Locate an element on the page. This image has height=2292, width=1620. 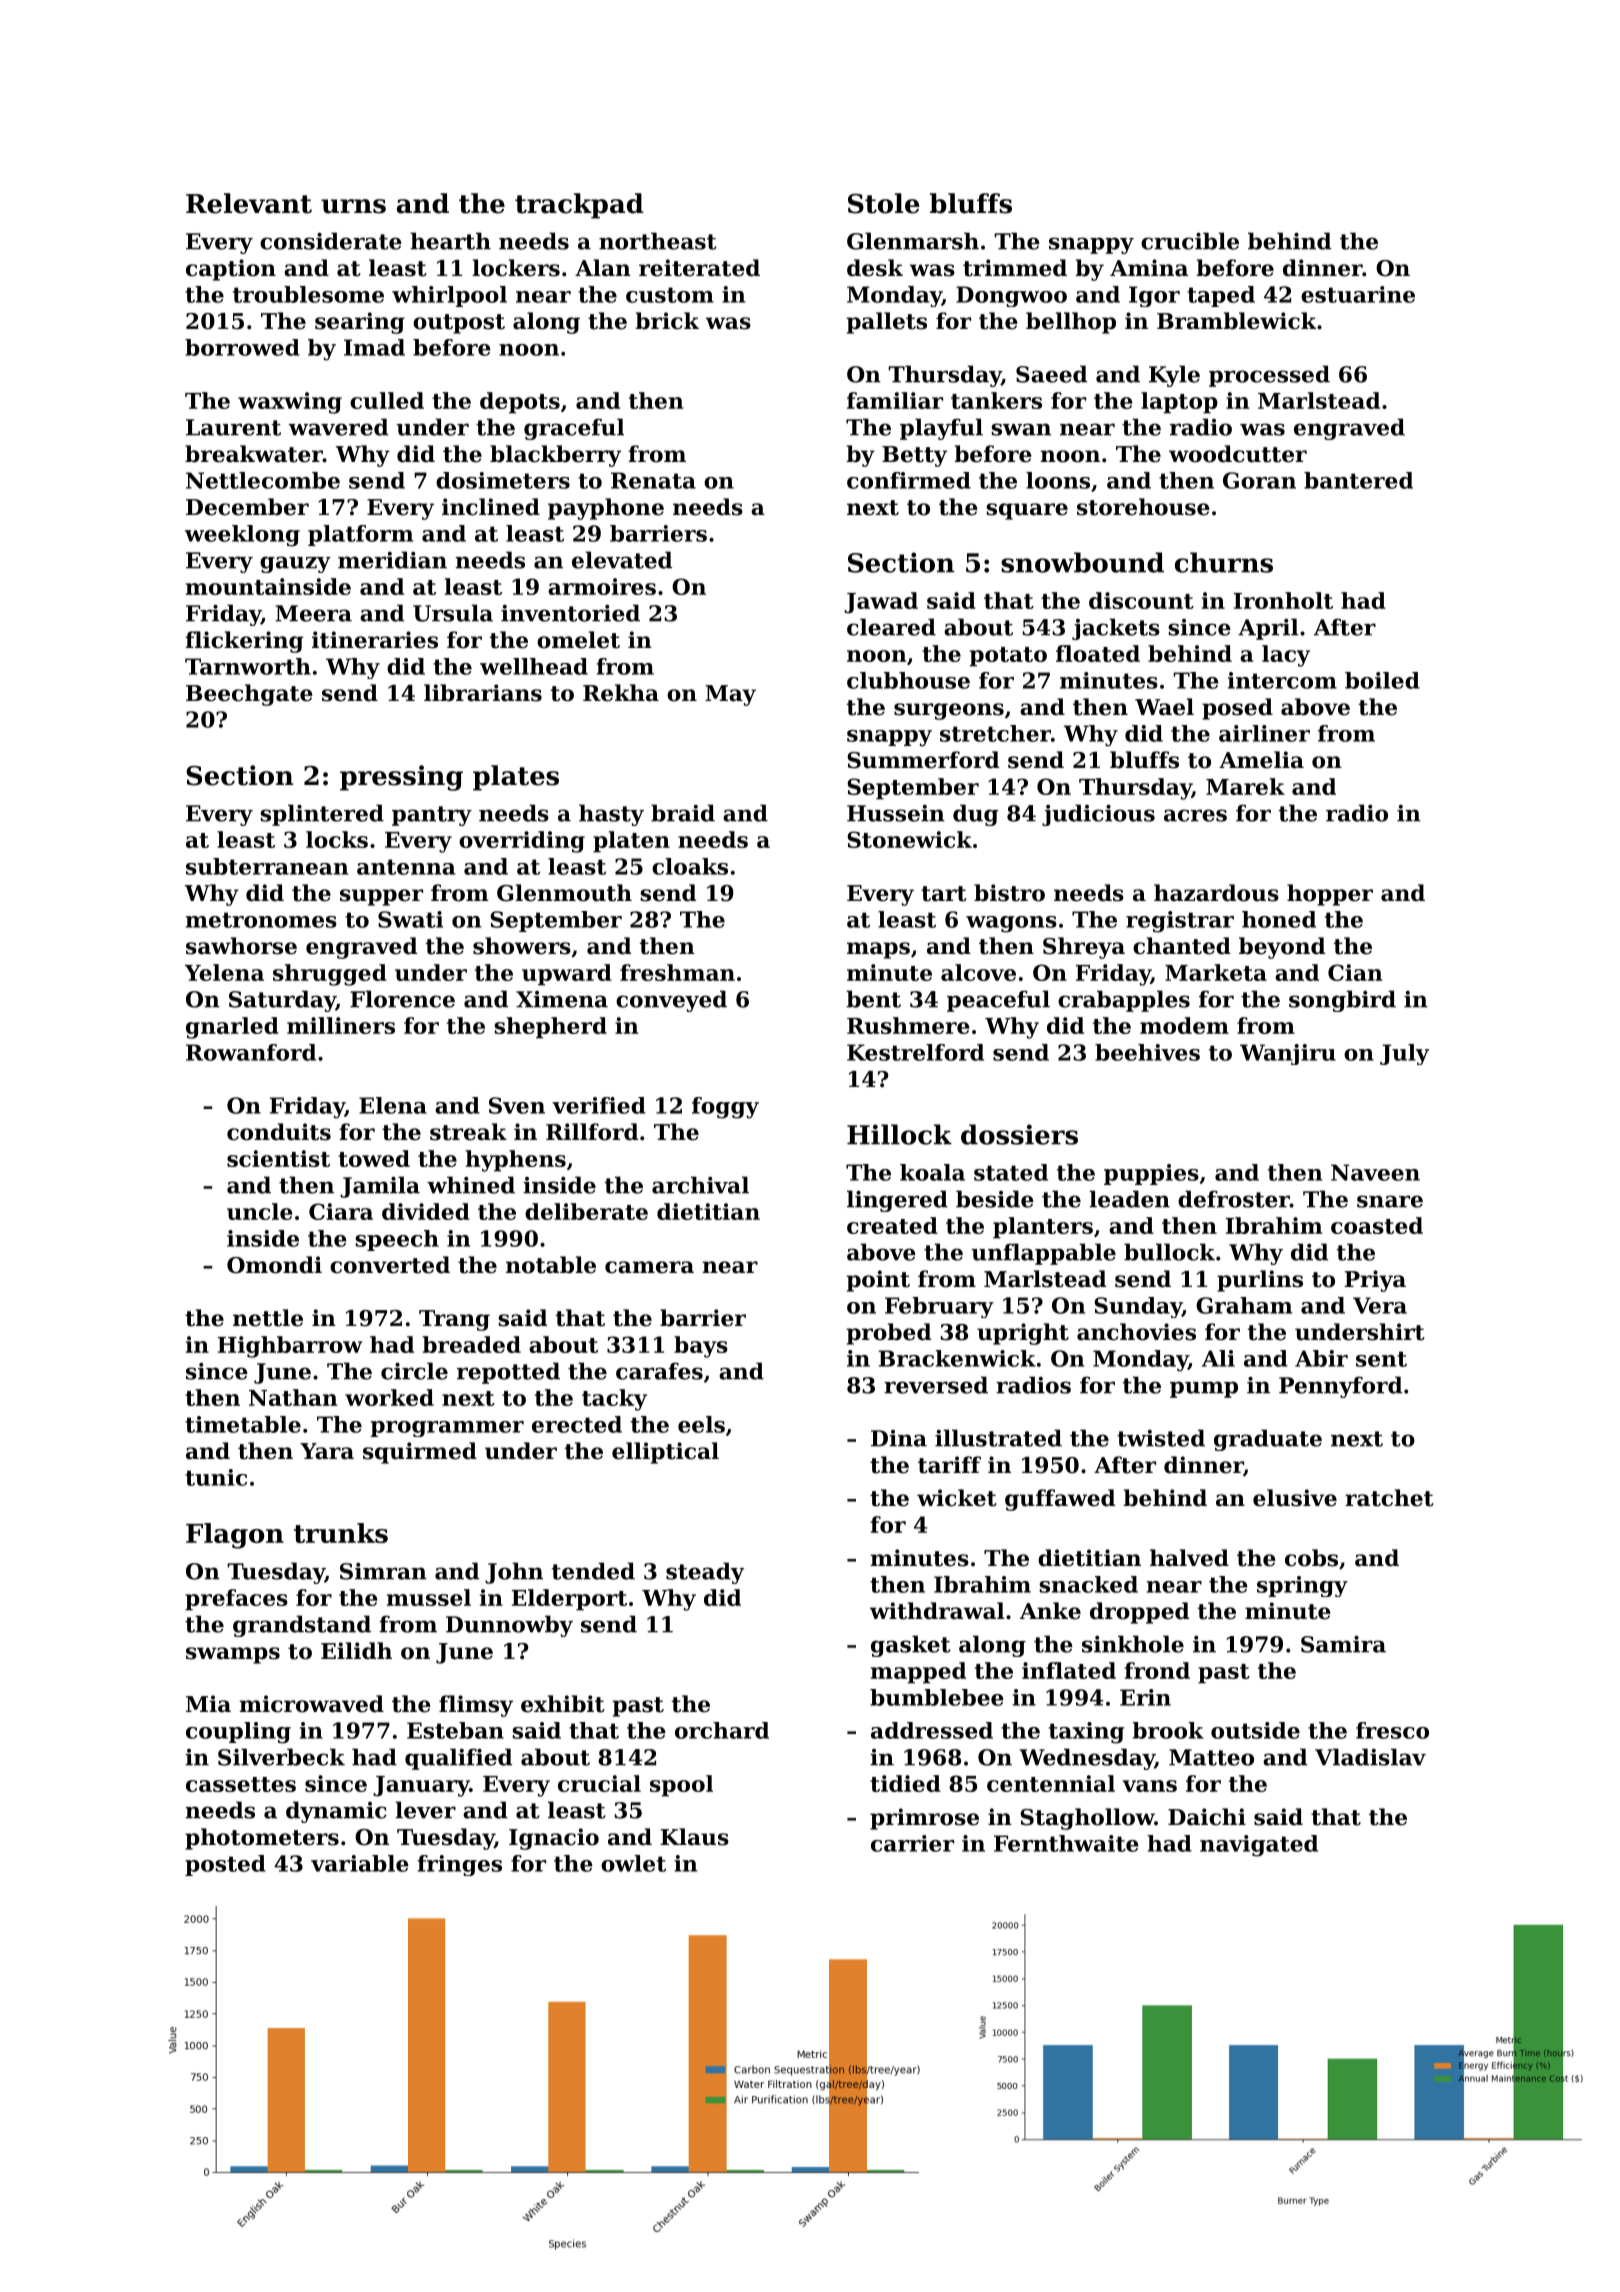
Renata is located at coordinates (653, 480).
